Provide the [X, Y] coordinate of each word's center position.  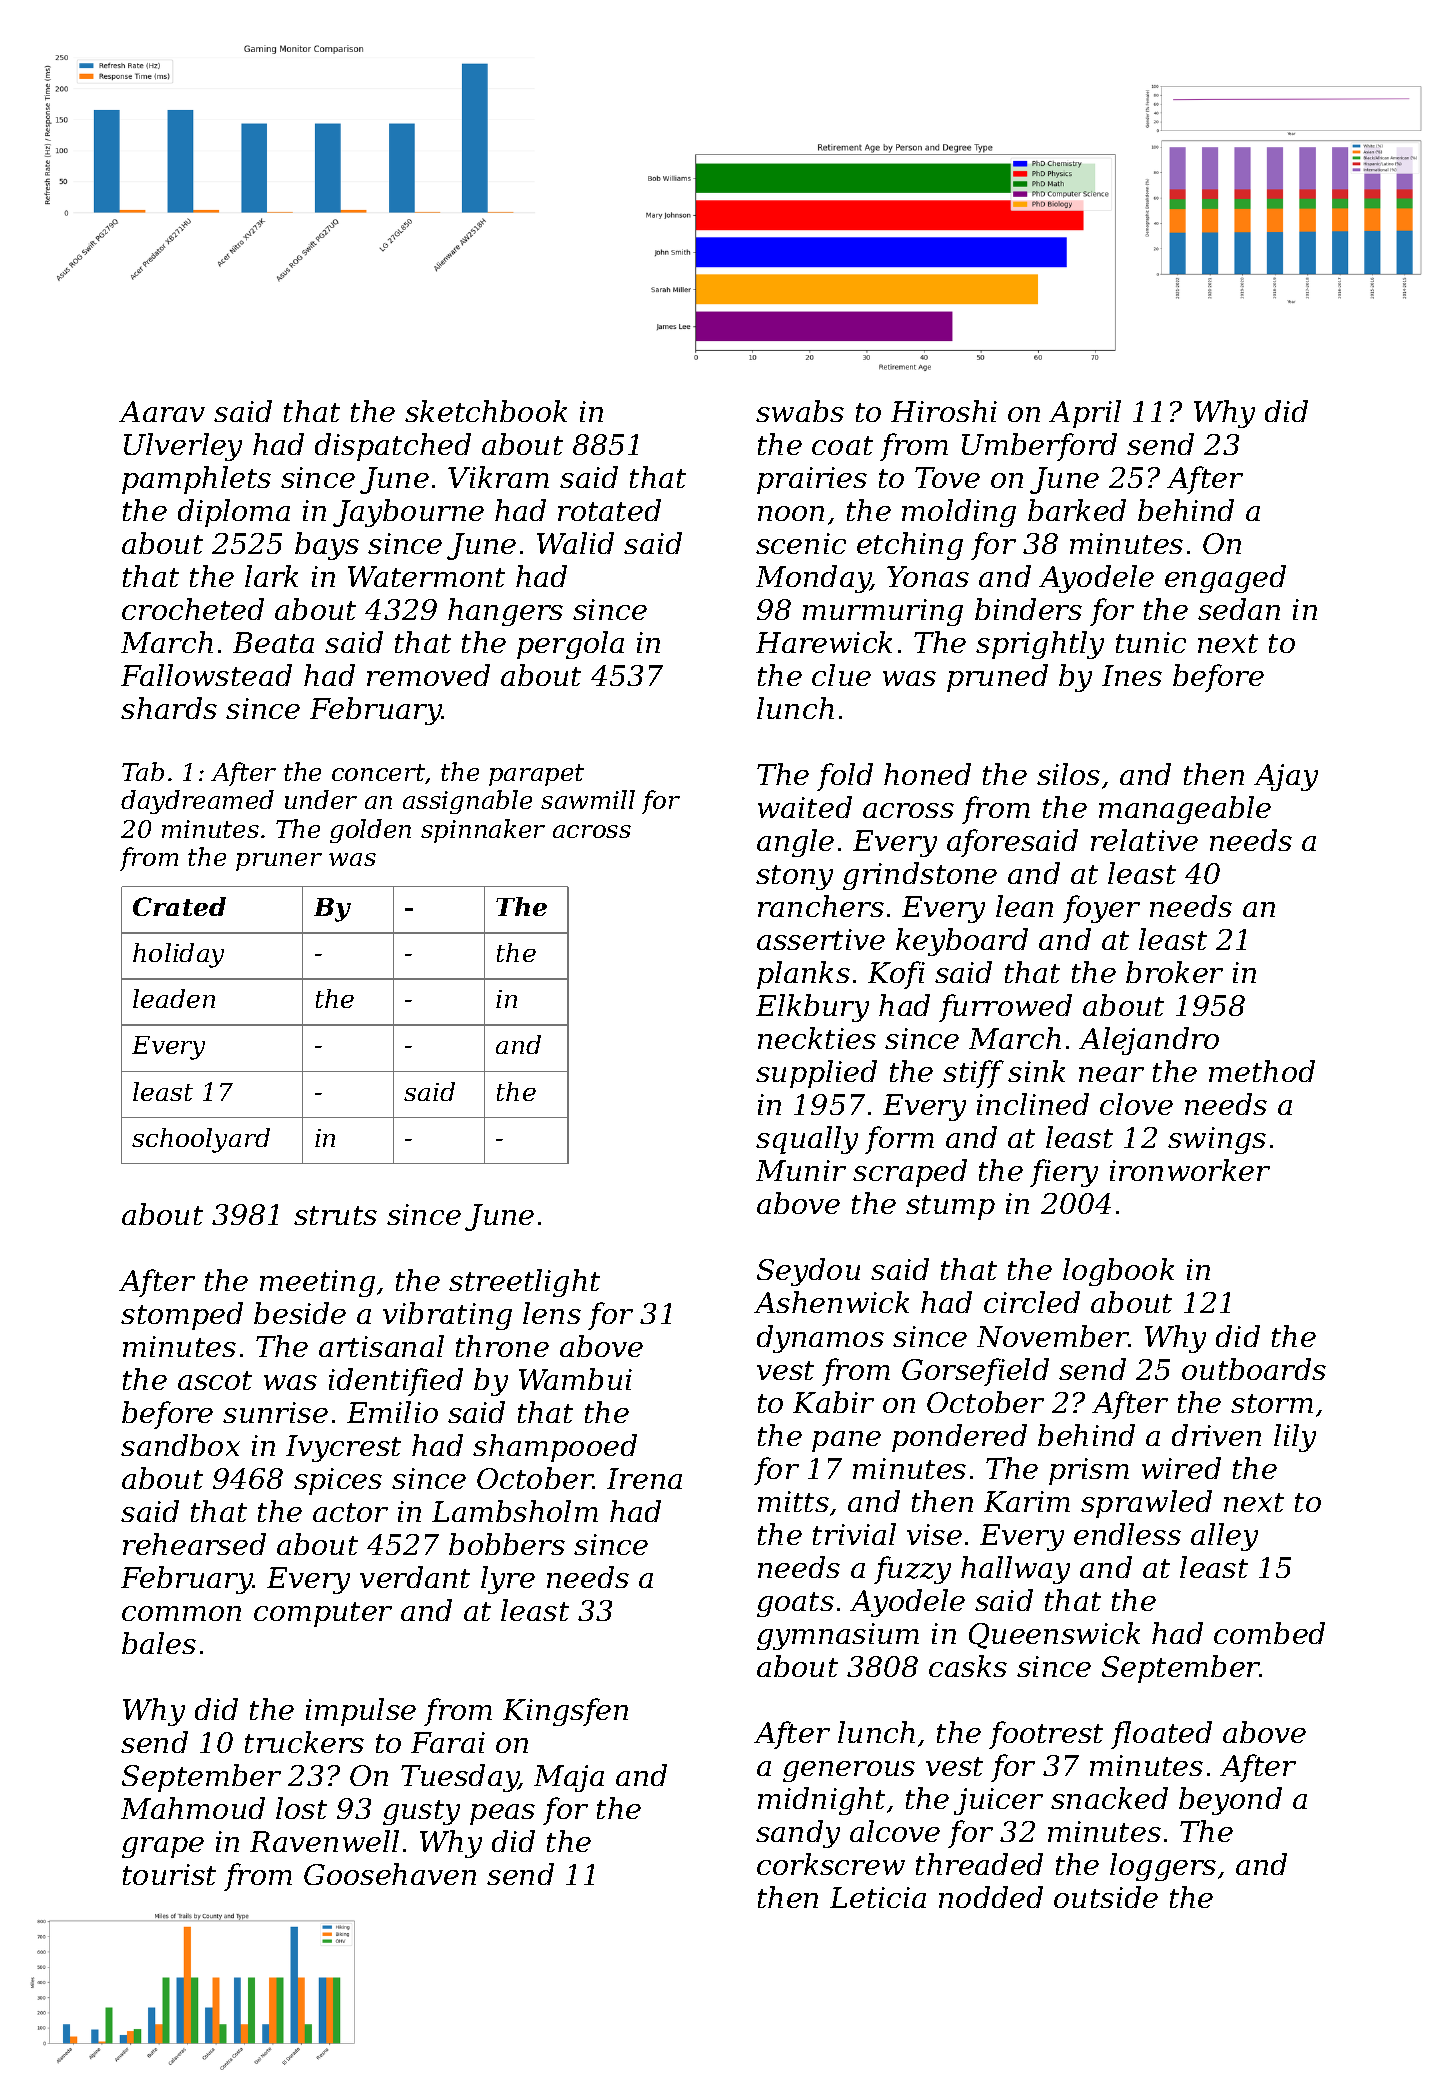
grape [163, 1847]
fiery [1064, 1173]
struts [335, 1215]
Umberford [1039, 447]
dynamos [820, 1339]
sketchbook [486, 411]
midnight [821, 1801]
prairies [812, 480]
